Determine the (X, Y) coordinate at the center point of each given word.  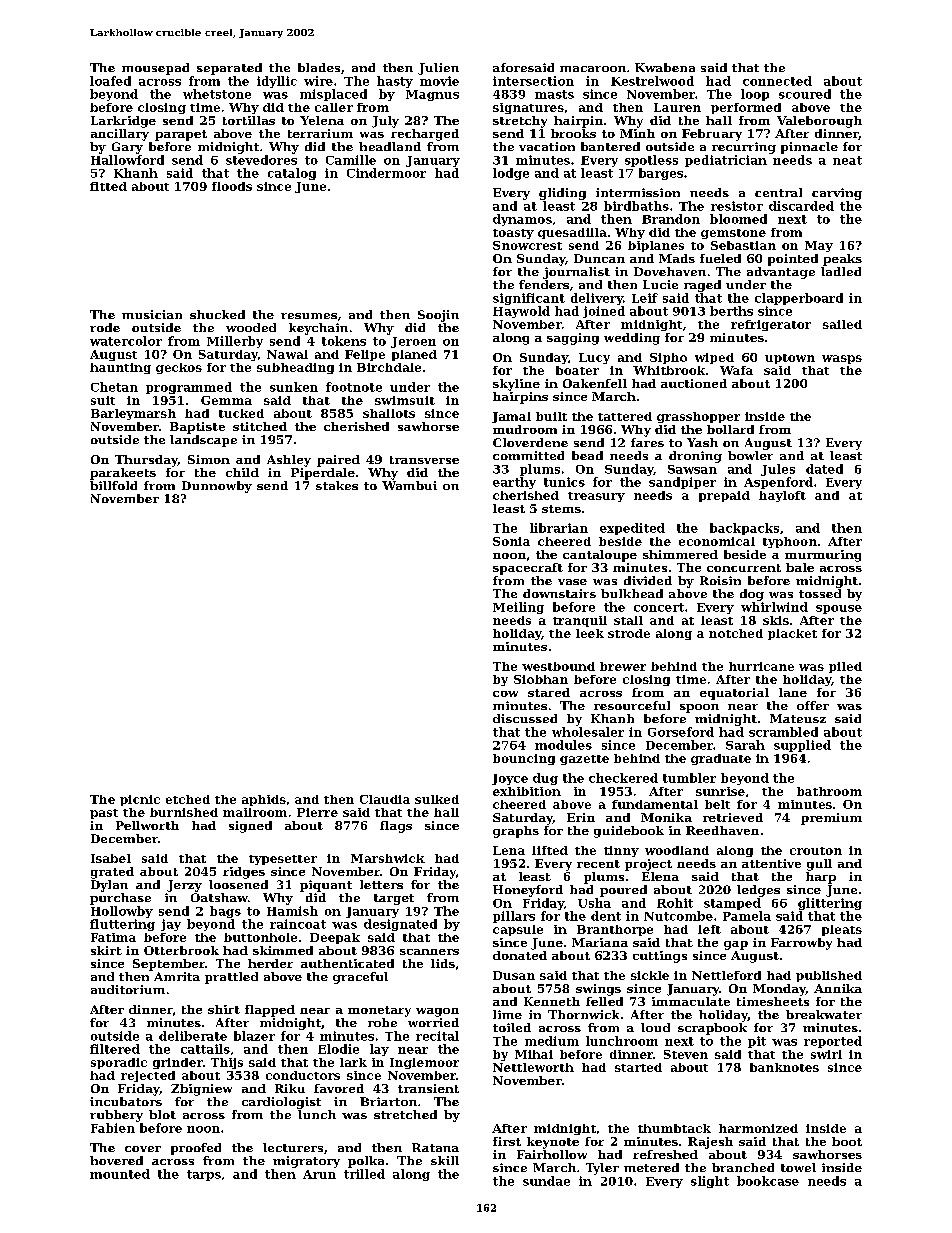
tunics (564, 482)
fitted (108, 186)
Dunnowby (217, 487)
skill (445, 1160)
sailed (842, 324)
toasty (513, 234)
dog (752, 595)
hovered (116, 1160)
